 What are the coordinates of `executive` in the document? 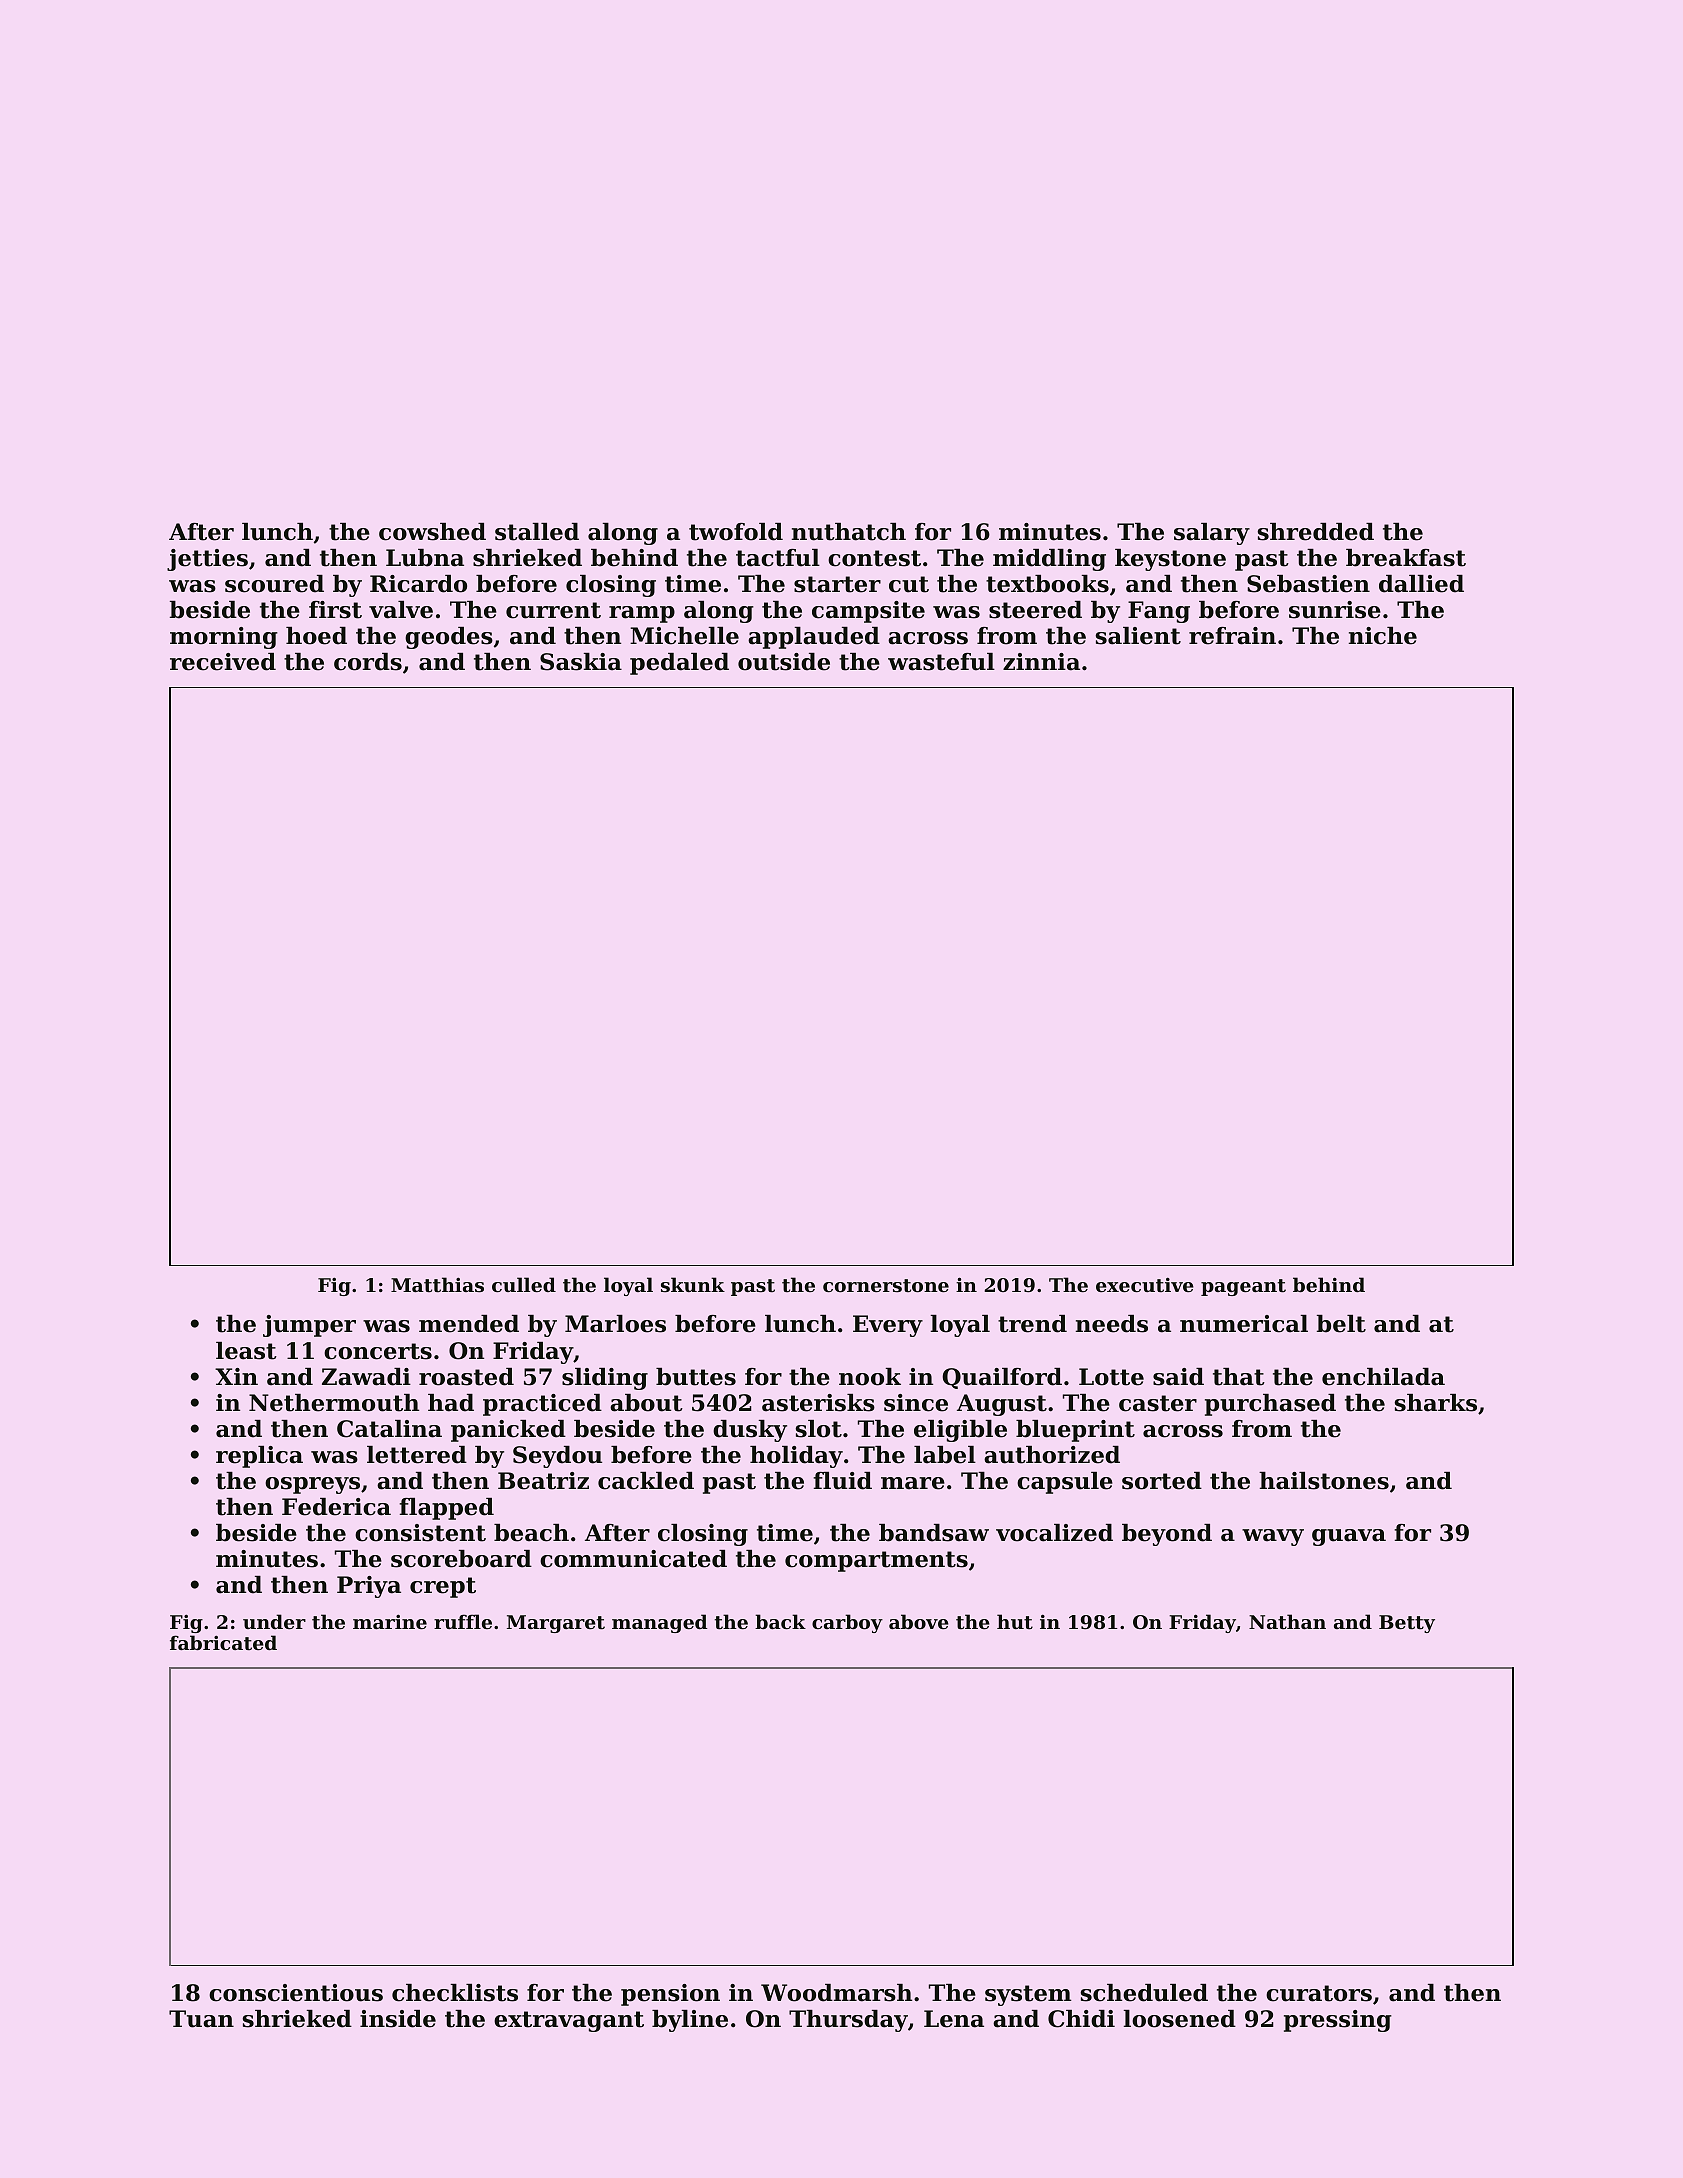 It's located at (1145, 1285).
